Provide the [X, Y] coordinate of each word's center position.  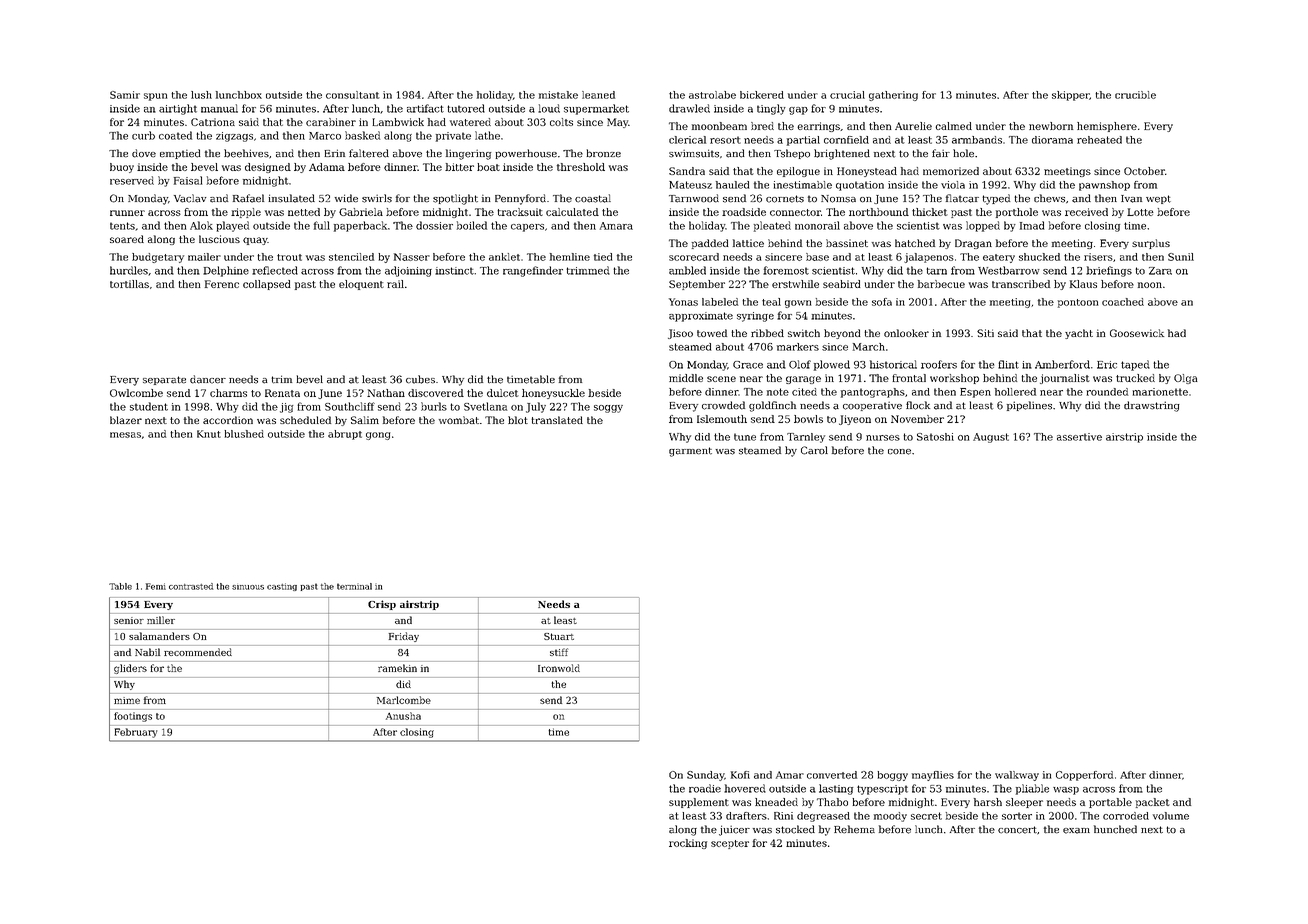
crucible [1135, 95]
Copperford [1084, 776]
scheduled [305, 420]
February [136, 733]
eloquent [361, 285]
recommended [198, 652]
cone [899, 452]
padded [710, 244]
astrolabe [712, 95]
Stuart [559, 636]
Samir [125, 95]
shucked [1039, 257]
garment [690, 452]
